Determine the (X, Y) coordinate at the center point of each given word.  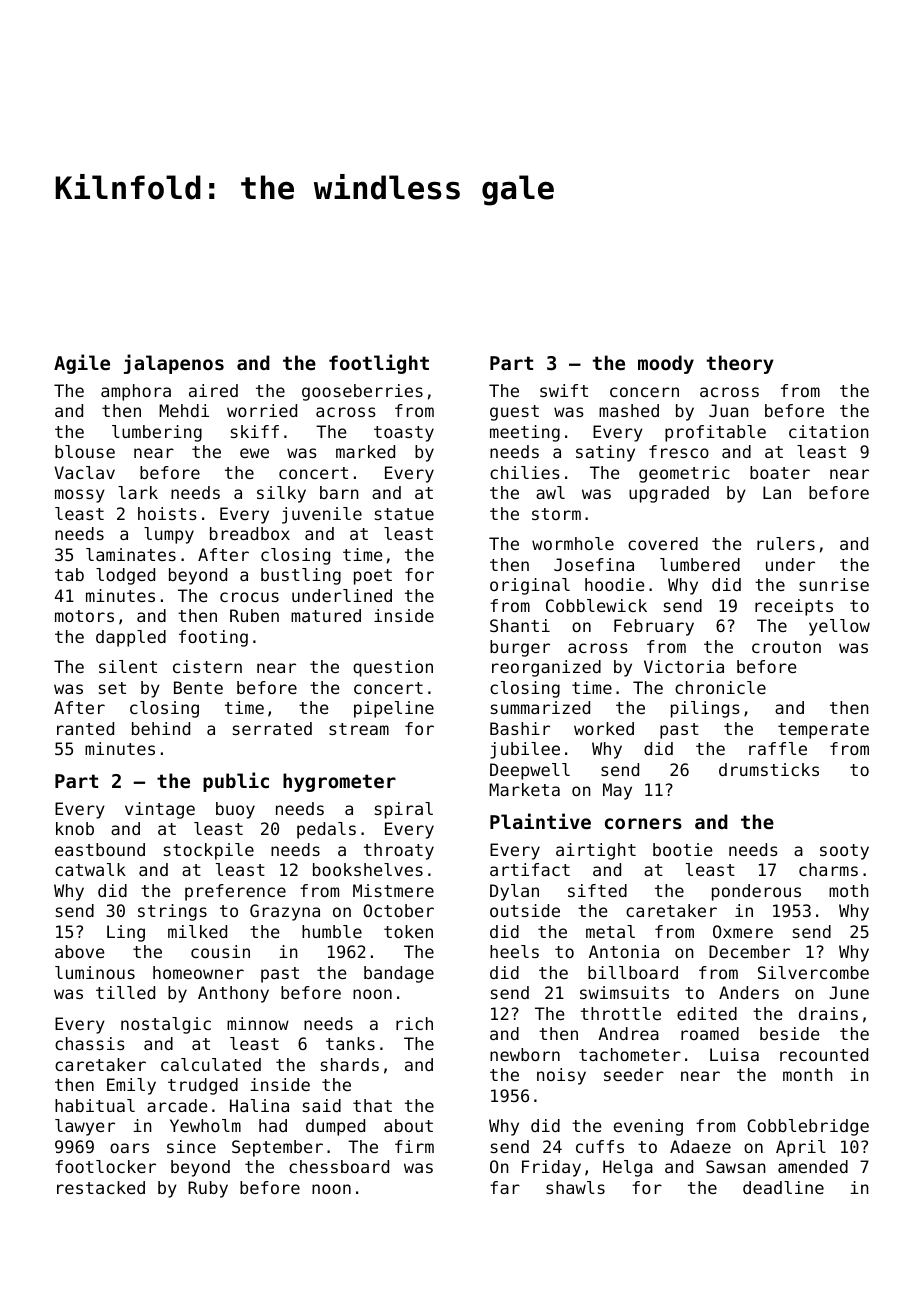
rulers (786, 543)
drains (828, 1013)
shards (350, 1064)
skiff (255, 431)
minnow (258, 1023)
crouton (786, 647)
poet (373, 577)
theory (740, 364)
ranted (85, 728)
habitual (95, 1105)
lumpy (169, 535)
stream (359, 729)
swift (564, 390)
